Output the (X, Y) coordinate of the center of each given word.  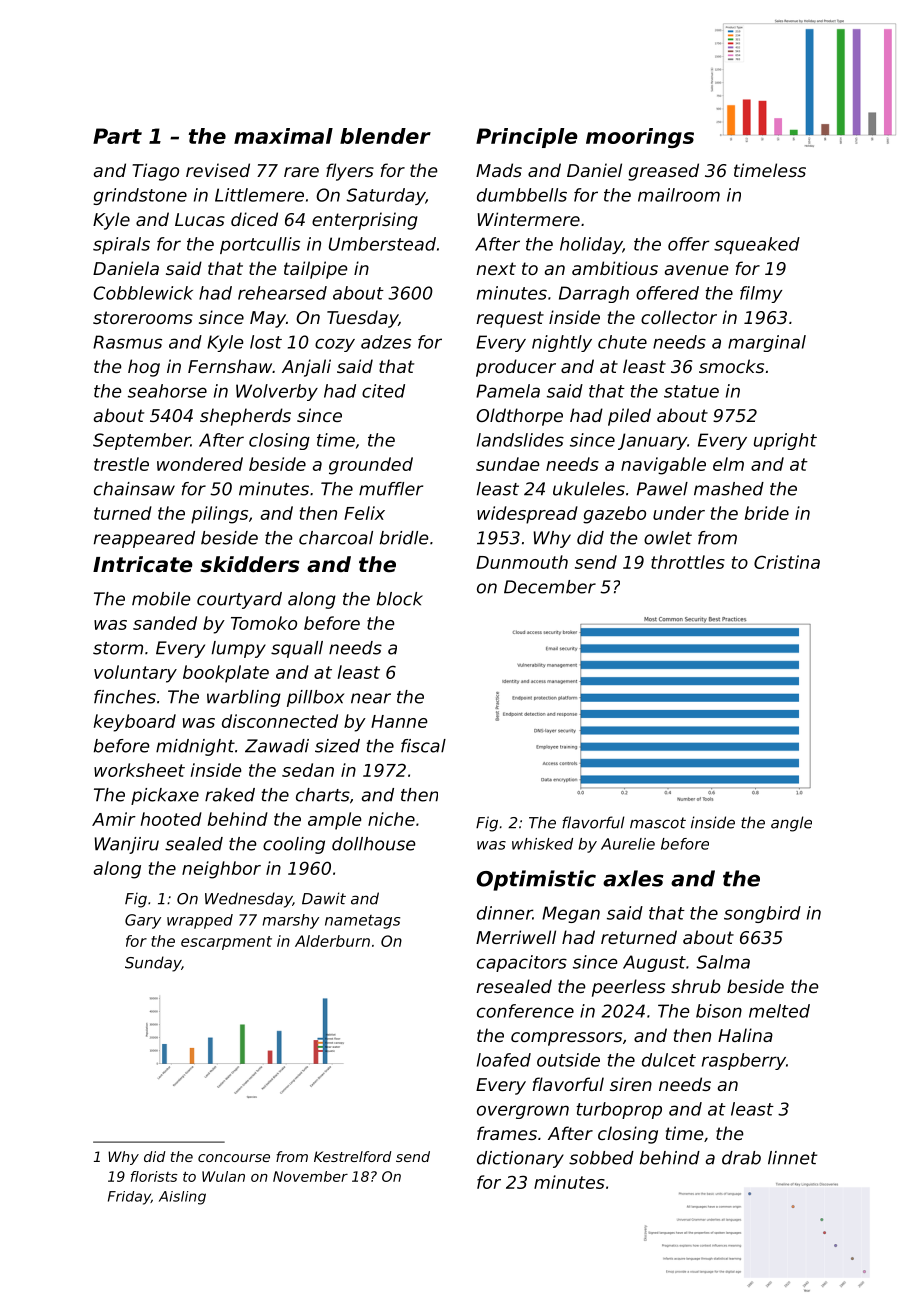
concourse (234, 1158)
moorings (640, 138)
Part (117, 136)
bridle (404, 538)
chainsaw (134, 489)
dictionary (520, 1159)
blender (385, 136)
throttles (688, 562)
